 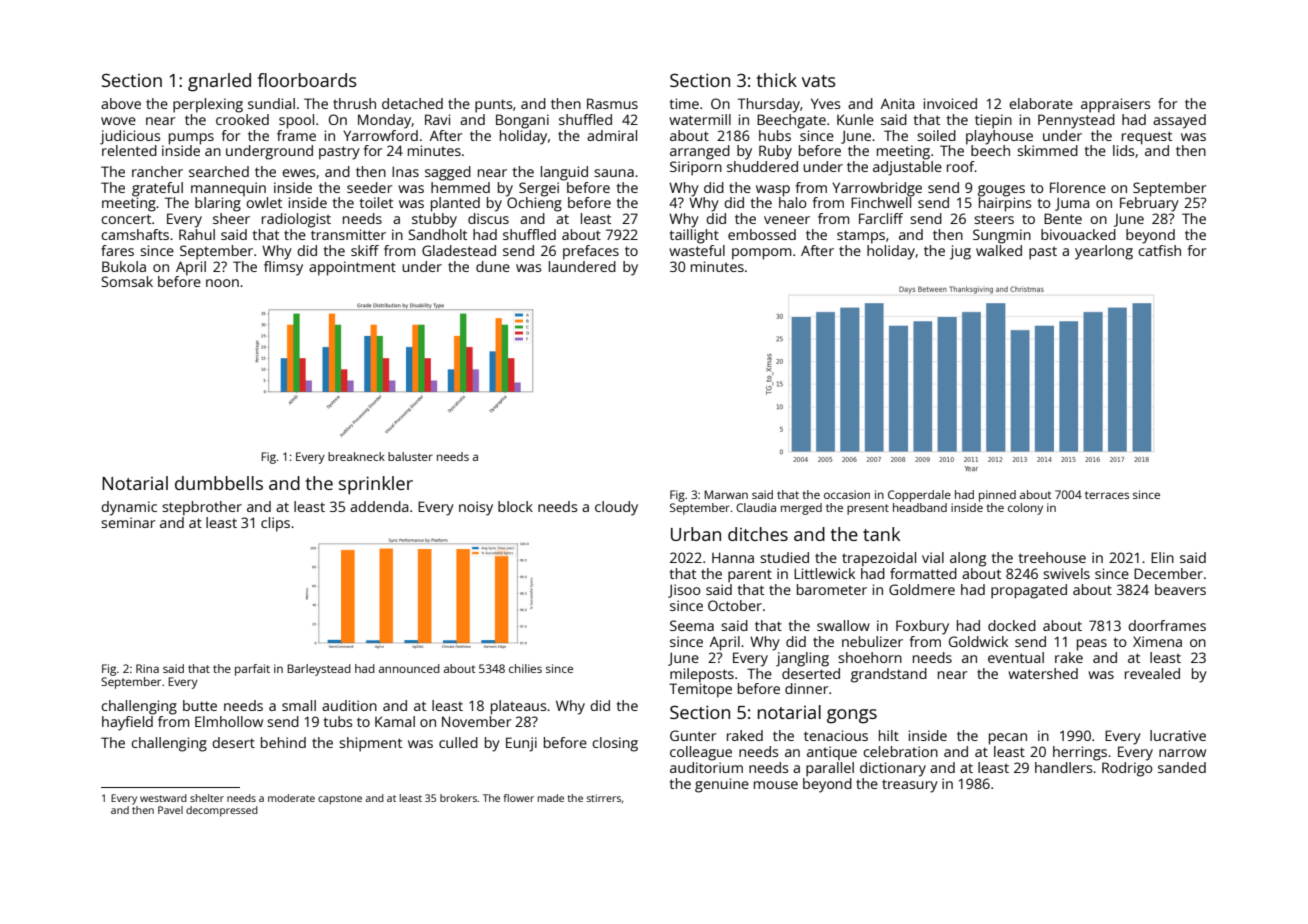 What do you see at coordinates (356, 456) in the screenshot?
I see `breakneck` at bounding box center [356, 456].
